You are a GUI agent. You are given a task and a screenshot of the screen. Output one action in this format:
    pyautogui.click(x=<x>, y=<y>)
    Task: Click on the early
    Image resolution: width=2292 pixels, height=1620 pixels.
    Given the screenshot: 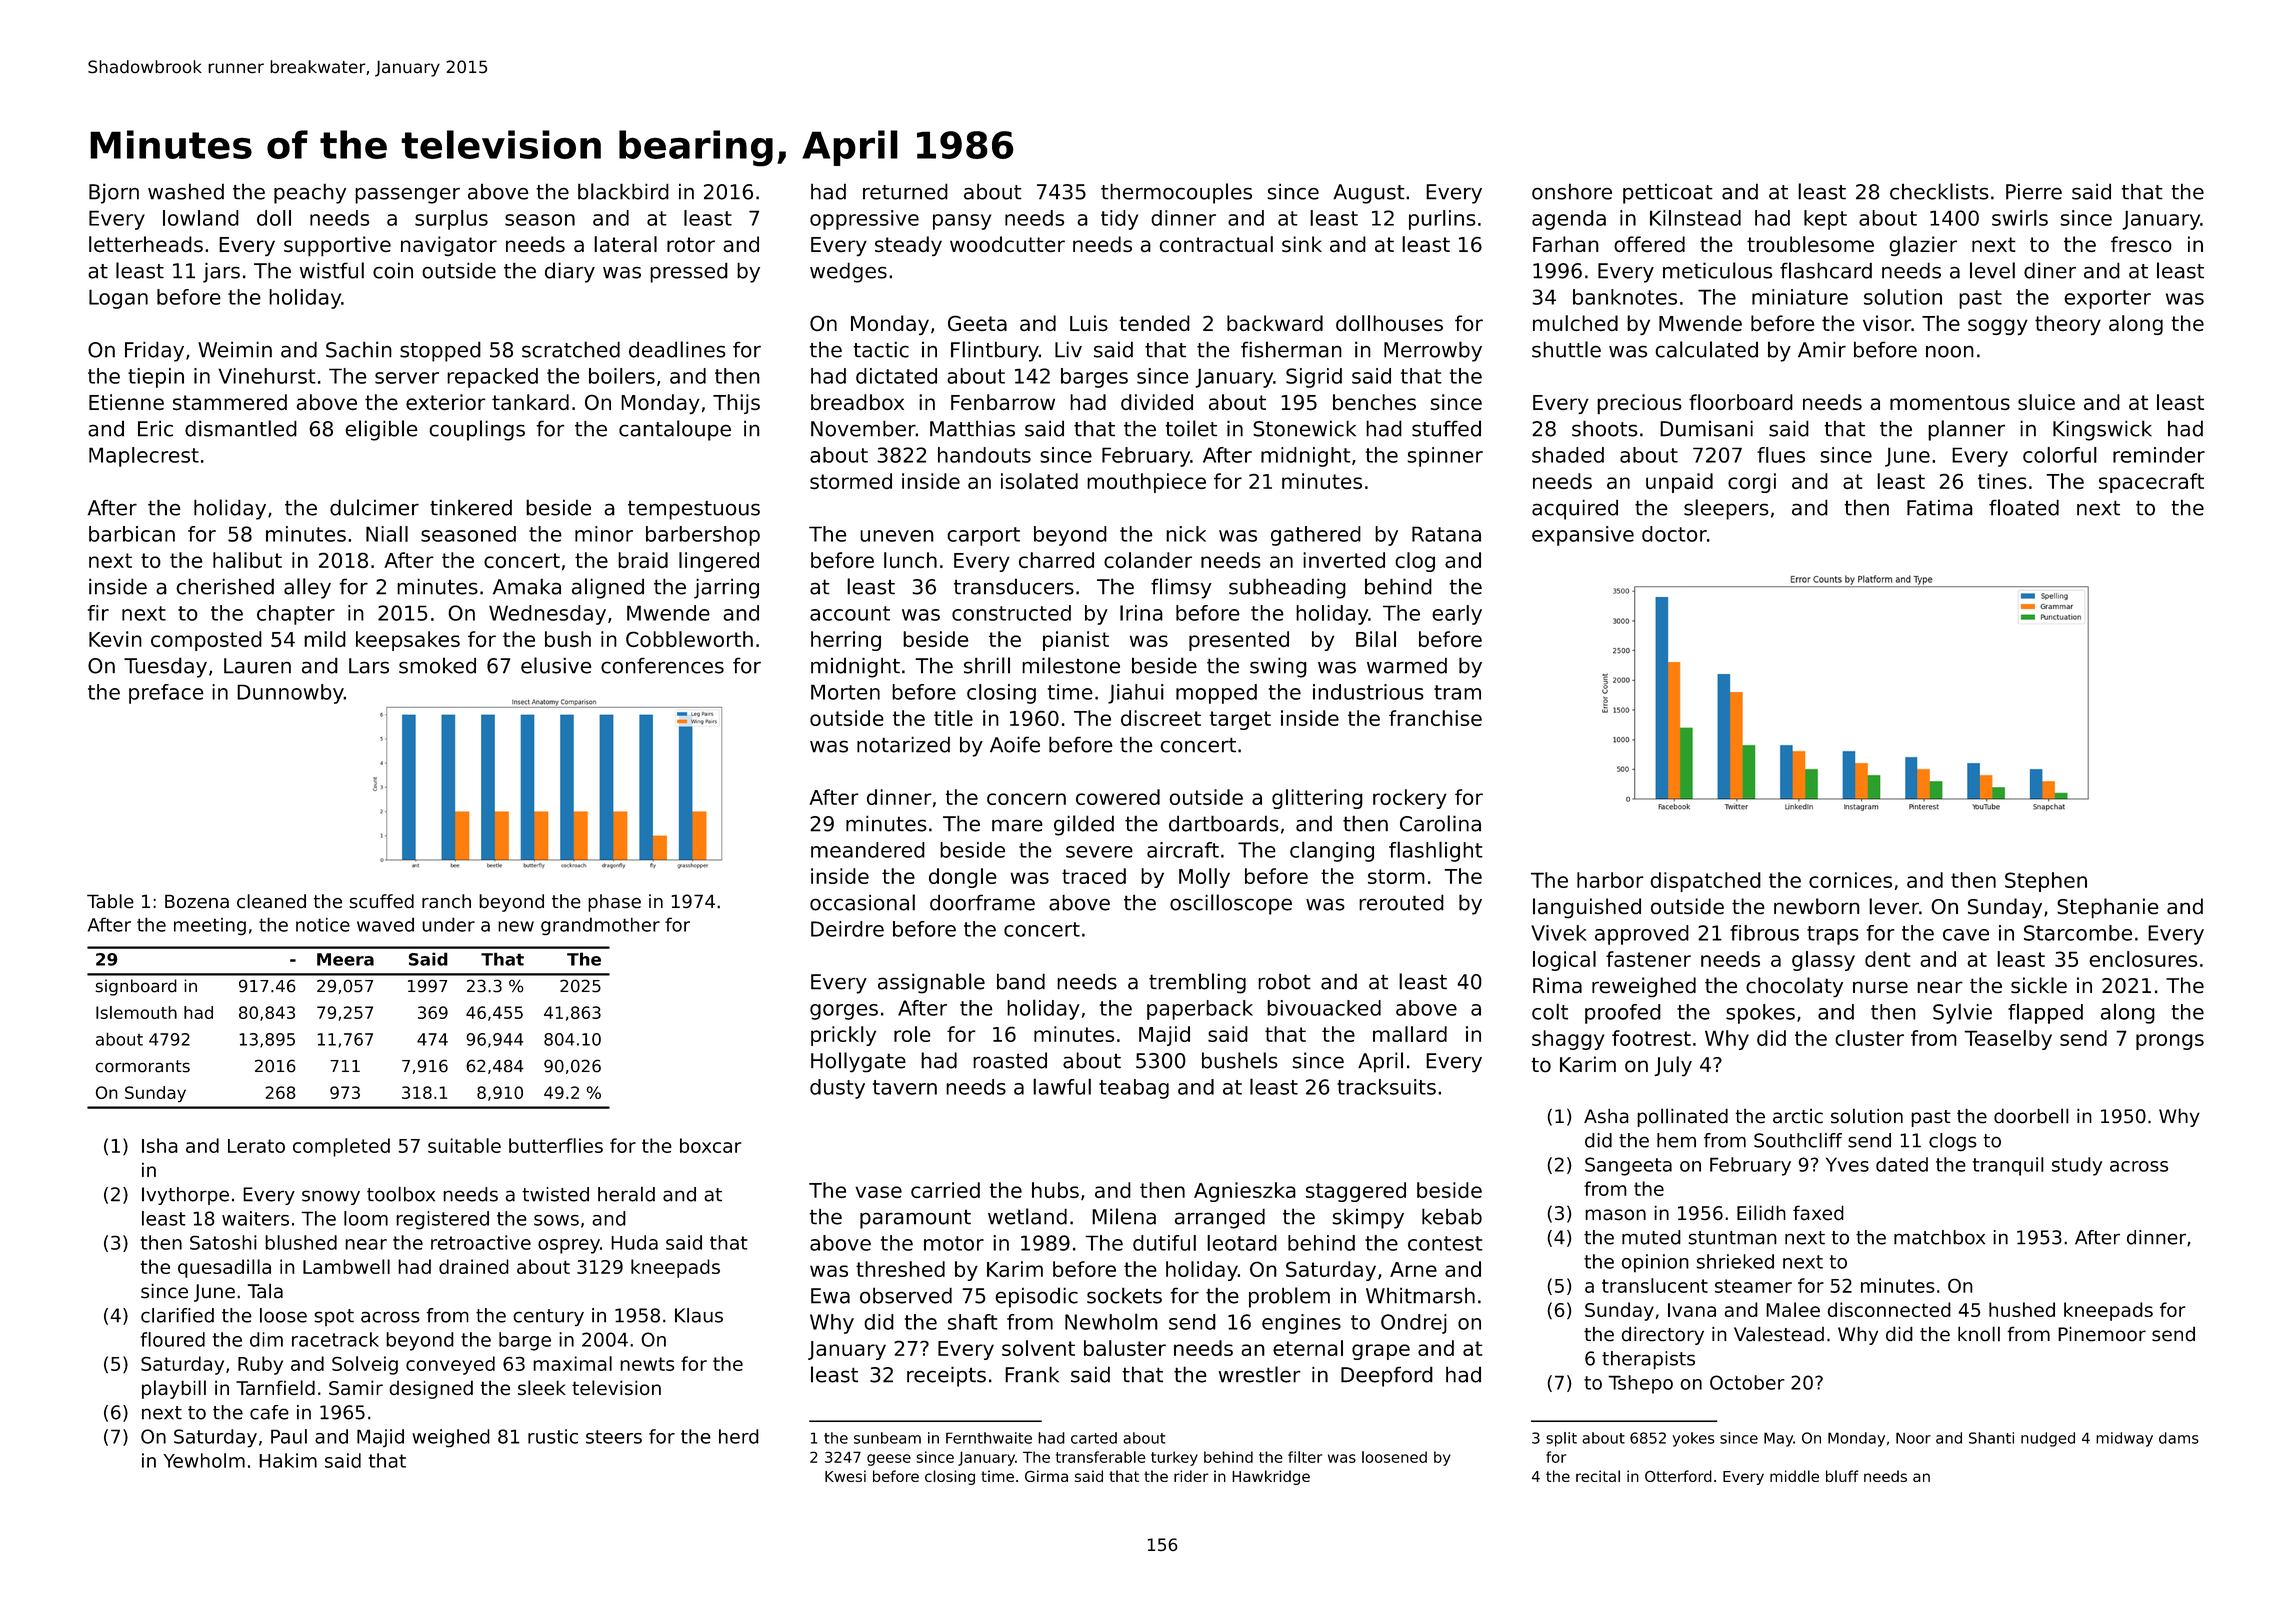 What is the action you would take?
    pyautogui.click(x=1457, y=615)
